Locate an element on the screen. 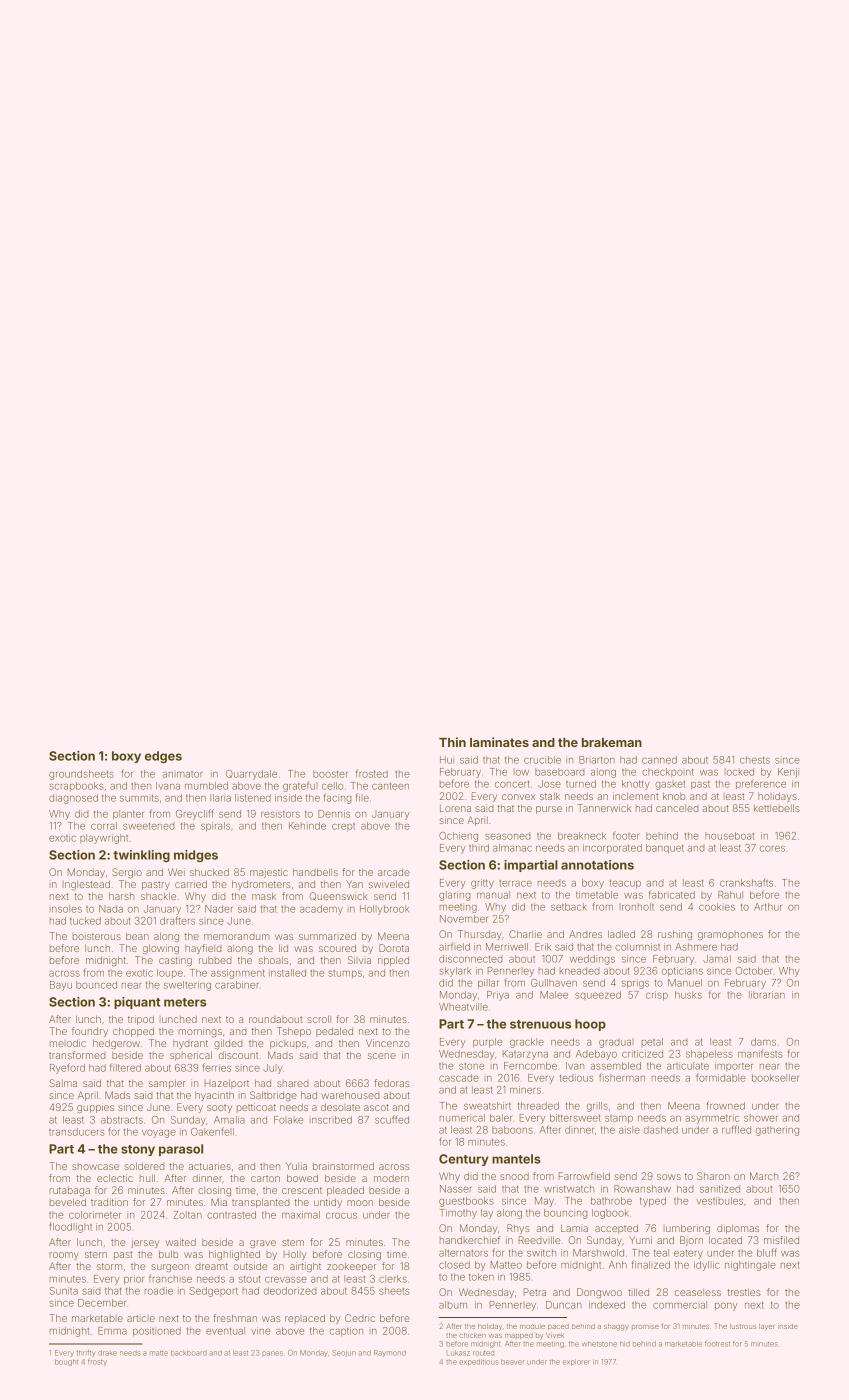  December is located at coordinates (102, 1303).
